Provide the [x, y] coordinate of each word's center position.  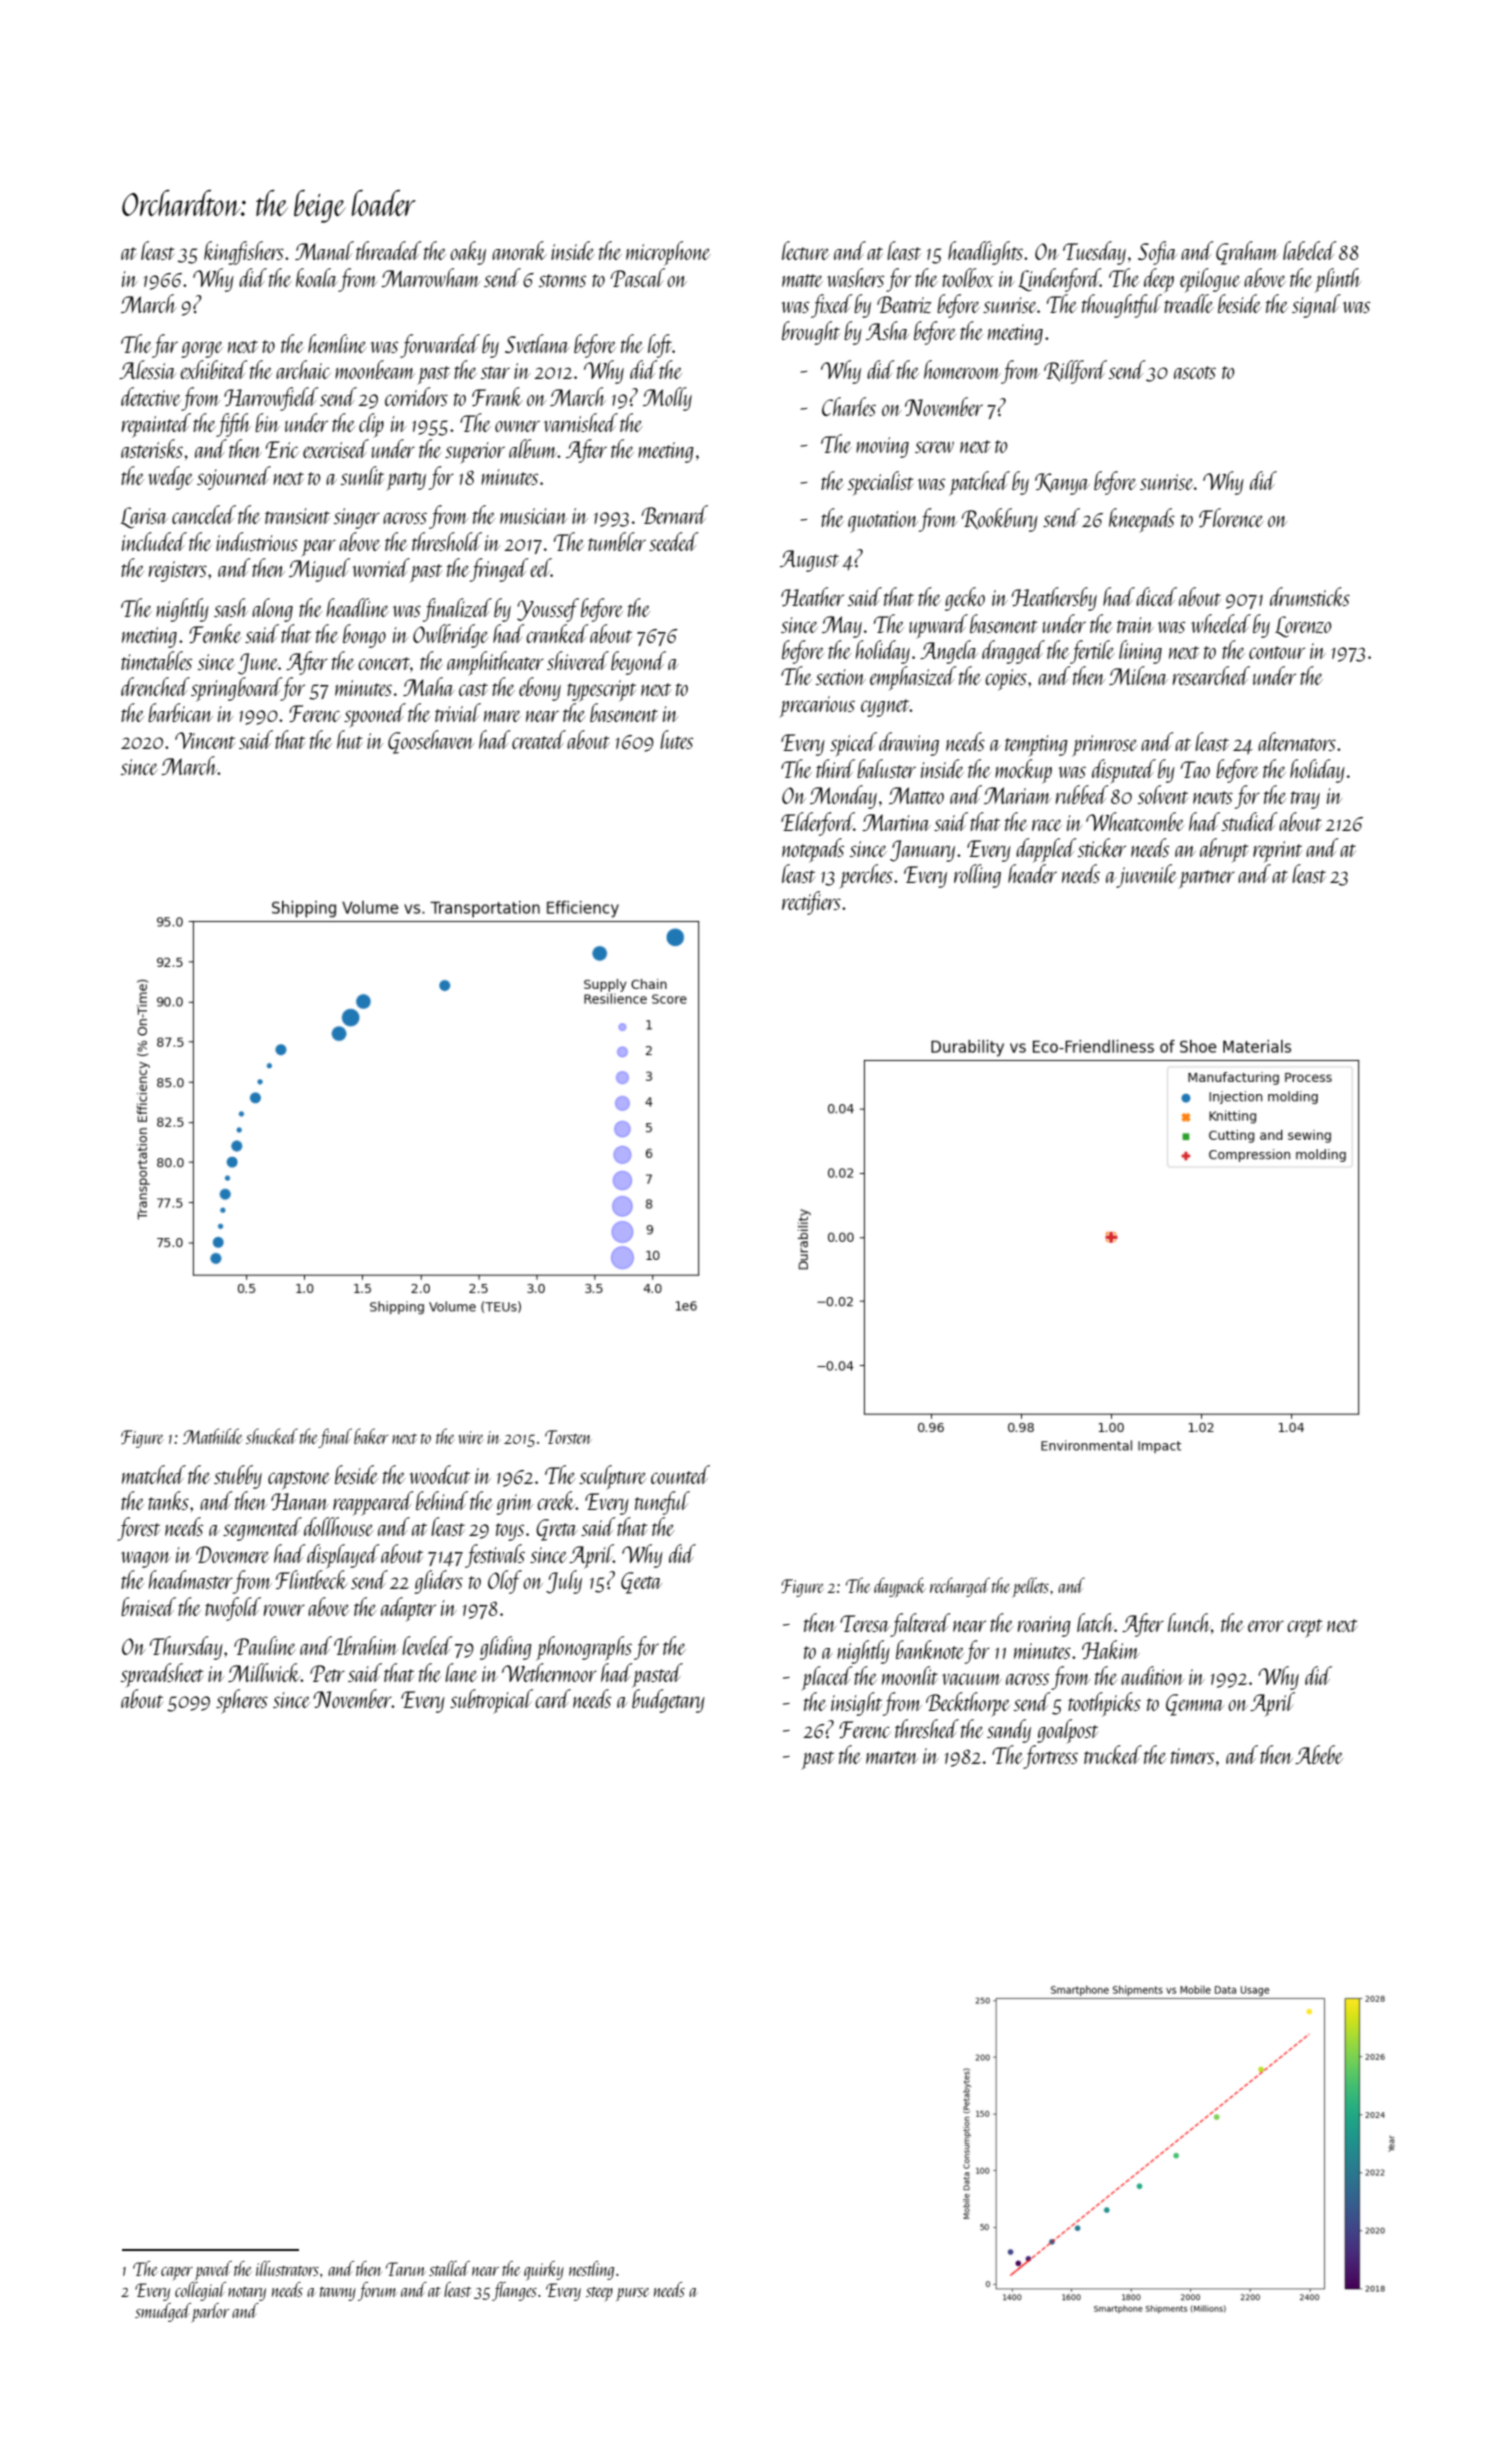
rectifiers [811, 903]
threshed [927, 1728]
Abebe [1319, 1754]
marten [892, 1757]
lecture [806, 250]
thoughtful [1122, 306]
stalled [449, 2268]
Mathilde [213, 1436]
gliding [506, 1648]
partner [1207, 879]
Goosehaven [431, 742]
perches [866, 876]
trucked [1113, 1754]
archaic [303, 369]
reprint [1277, 851]
